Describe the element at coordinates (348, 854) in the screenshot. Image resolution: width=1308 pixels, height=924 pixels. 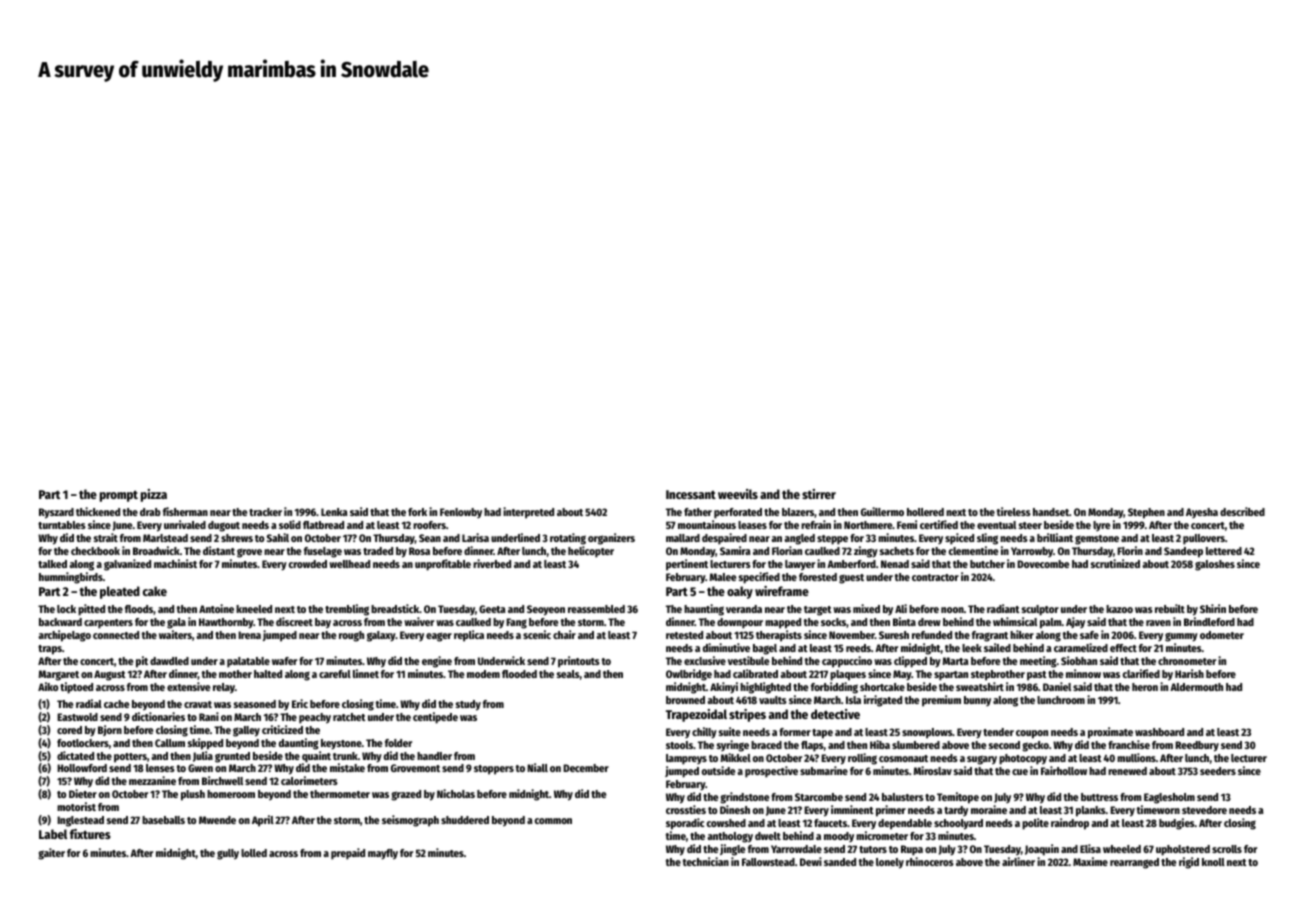
I see `prepaid` at that location.
